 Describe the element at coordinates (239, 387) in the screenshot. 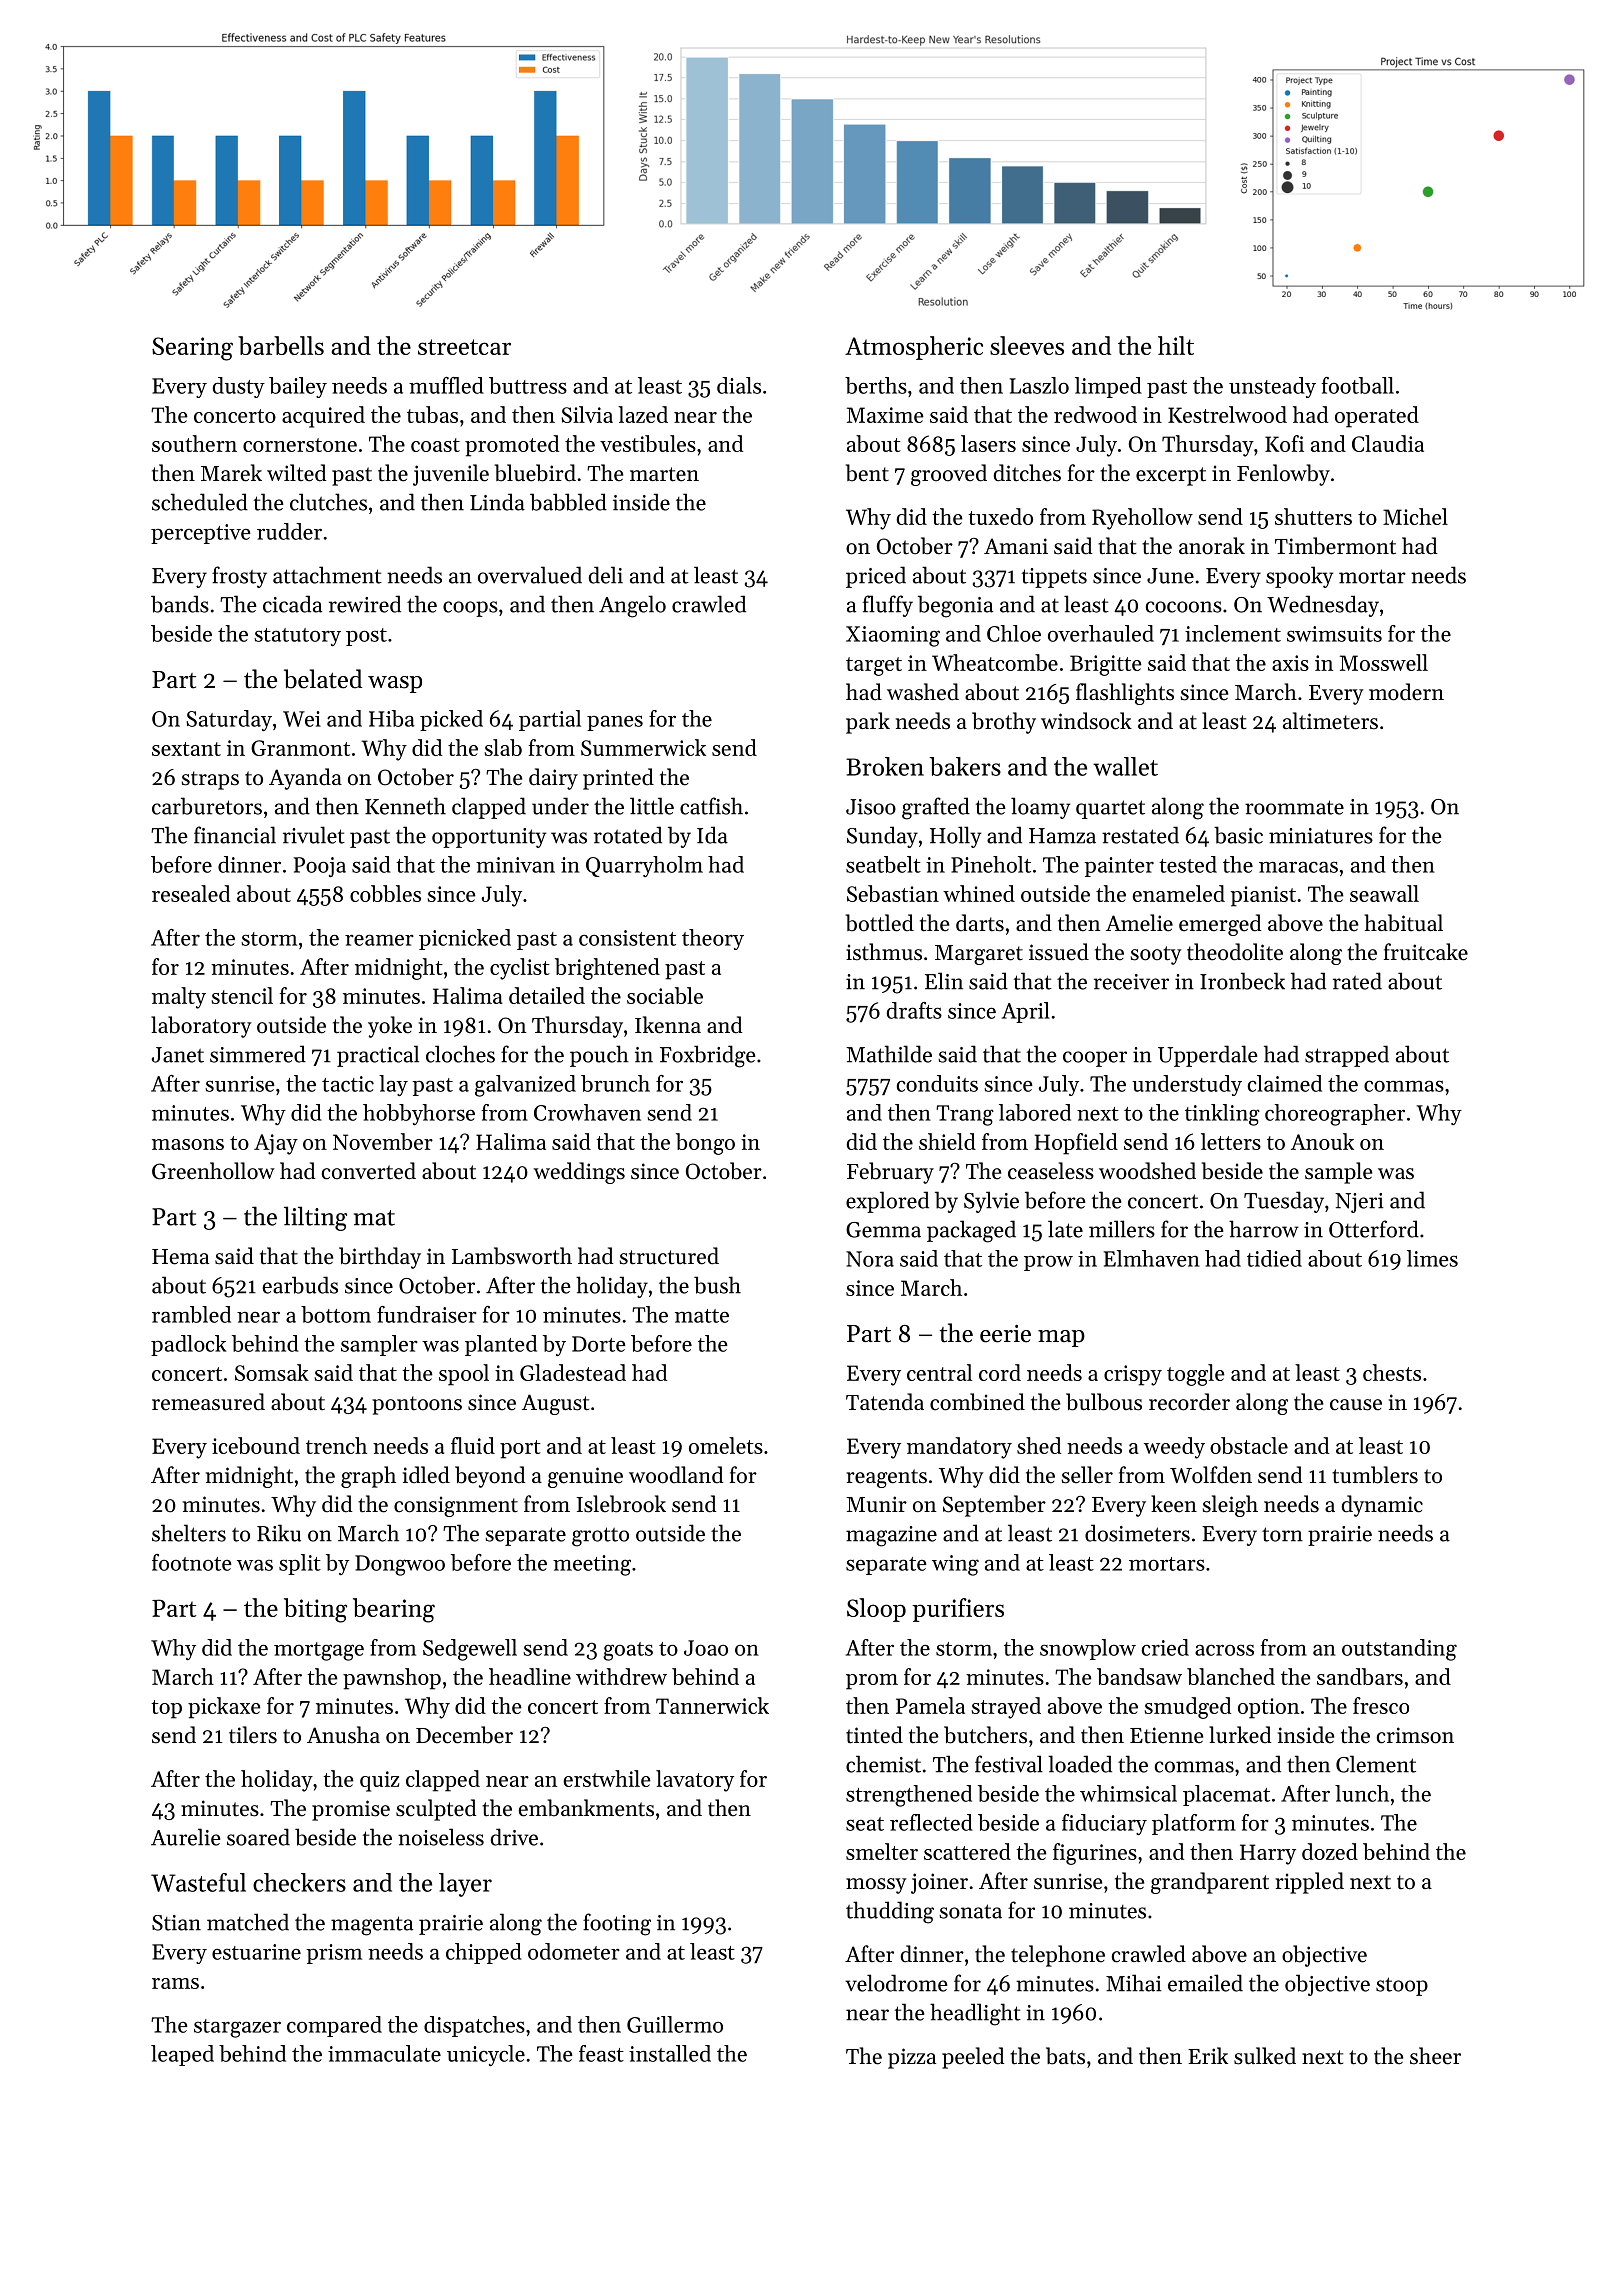

I see `dusty` at that location.
